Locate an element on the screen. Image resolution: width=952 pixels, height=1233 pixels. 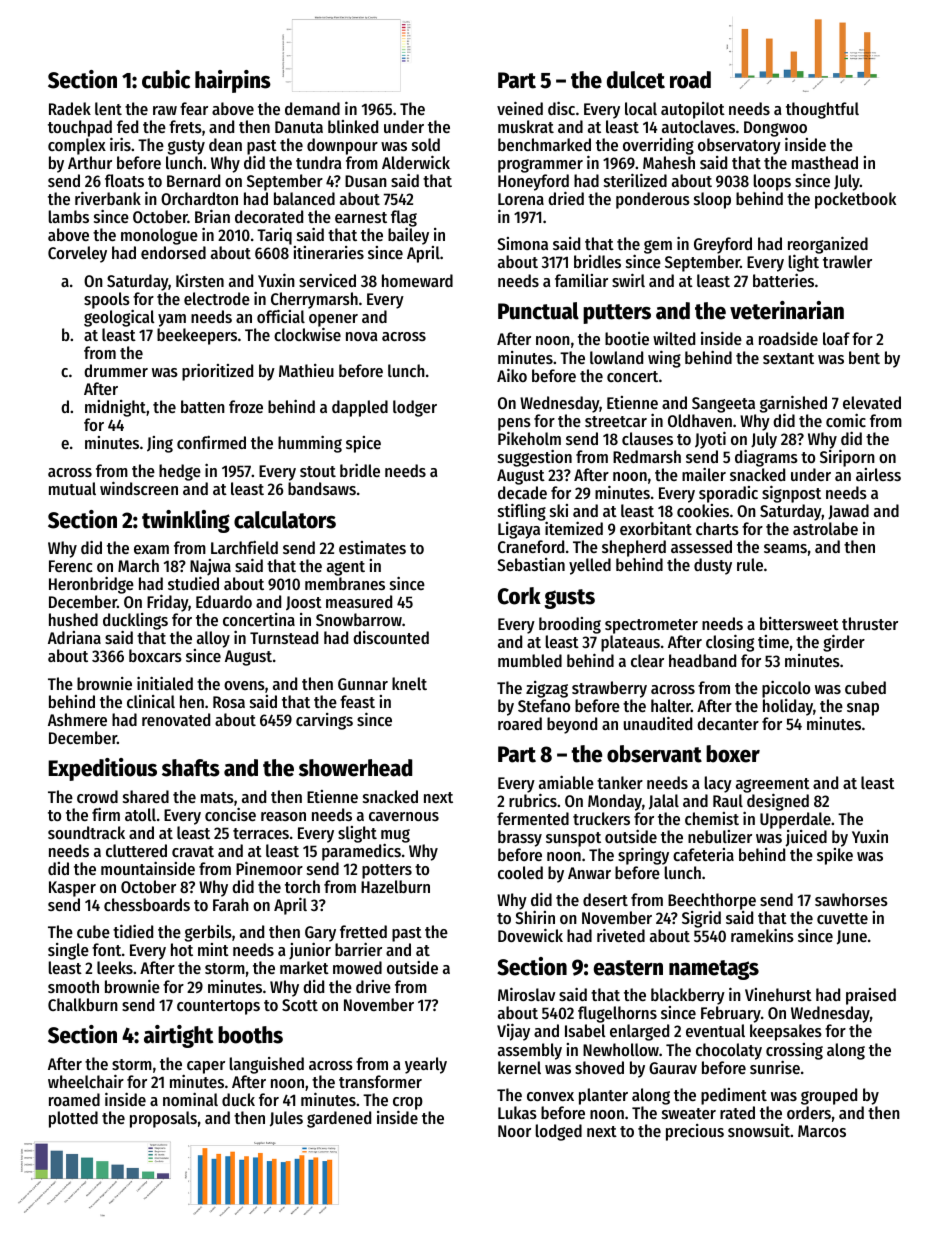
mutual is located at coordinates (72, 488).
